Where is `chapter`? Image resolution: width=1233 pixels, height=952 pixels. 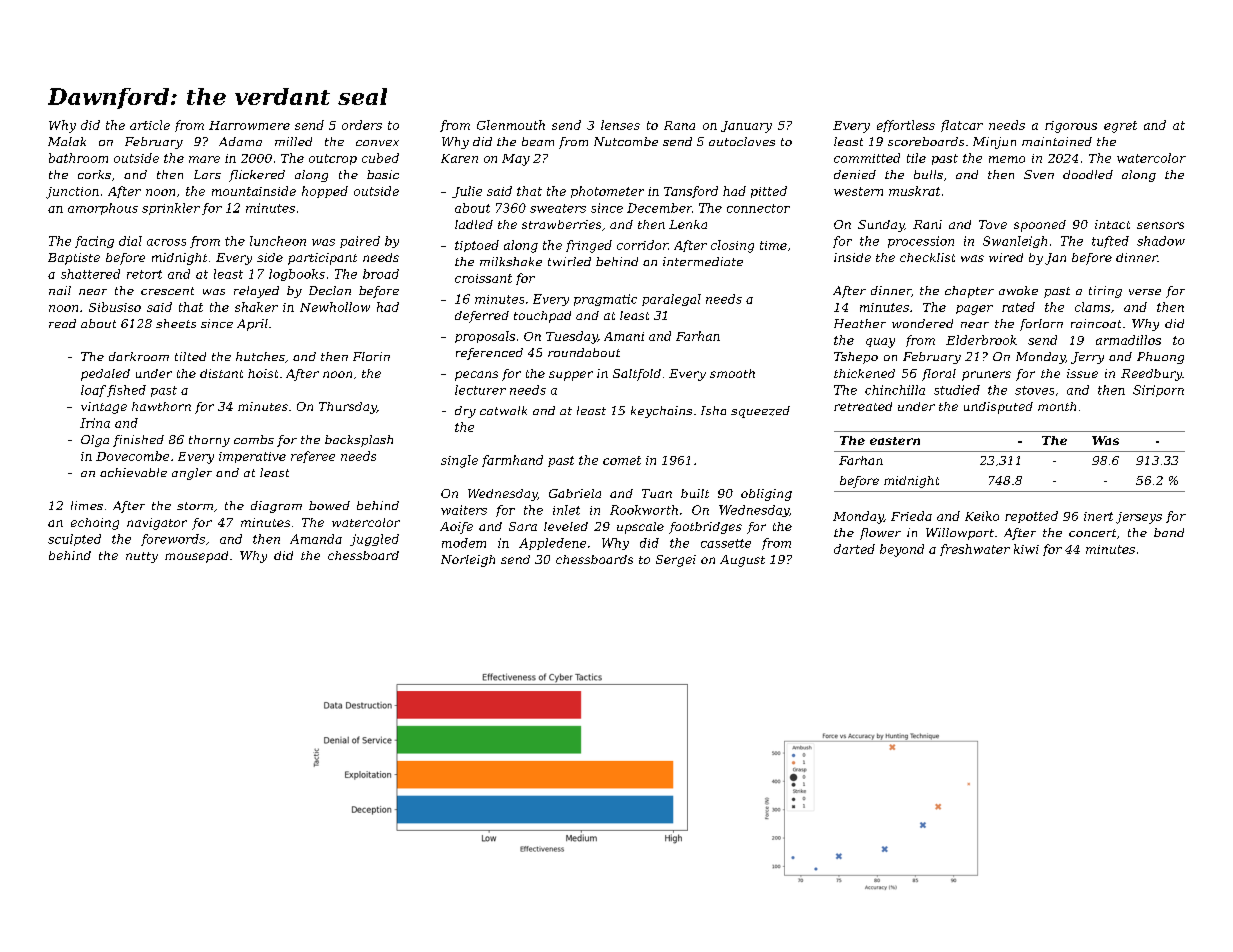 chapter is located at coordinates (969, 292).
